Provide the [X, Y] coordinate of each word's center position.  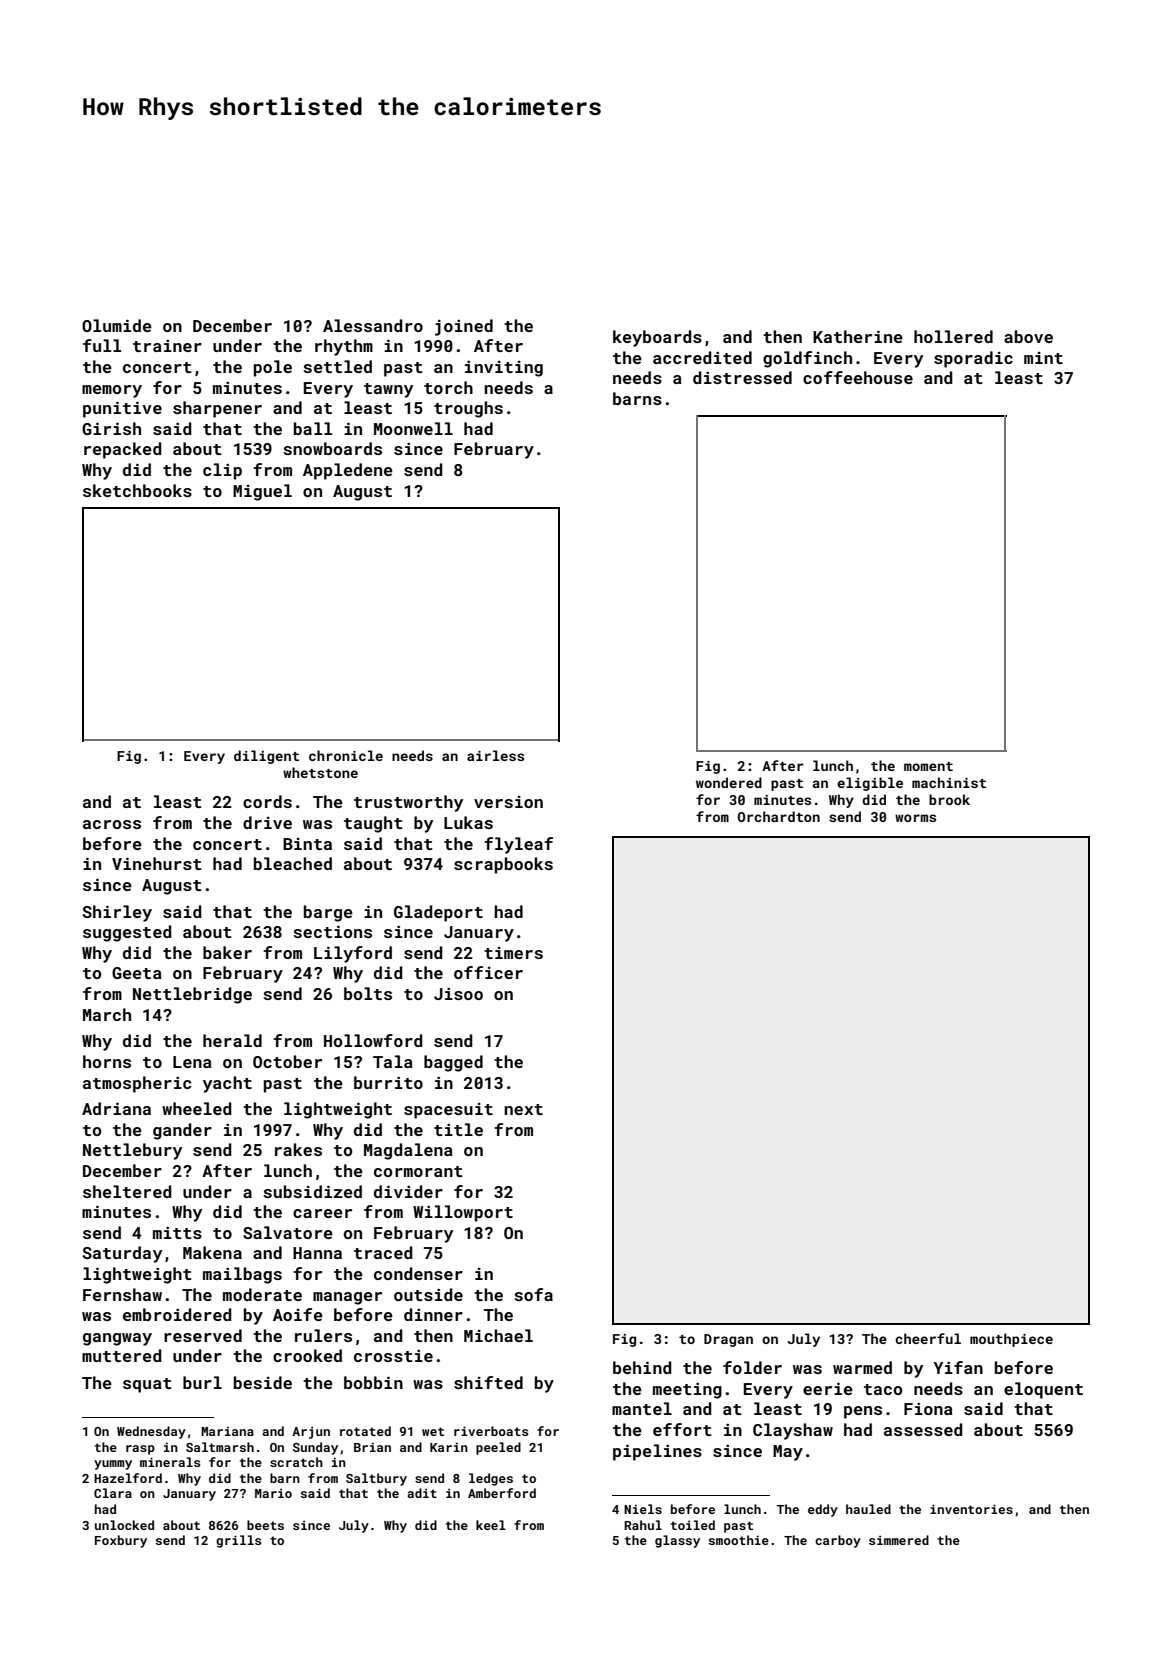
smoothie [739, 1540]
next [523, 1109]
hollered [953, 336]
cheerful [928, 1338]
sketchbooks [137, 490]
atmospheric [137, 1084]
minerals [170, 1462]
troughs [468, 409]
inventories [971, 1509]
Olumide [117, 325]
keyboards [657, 338]
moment [928, 766]
